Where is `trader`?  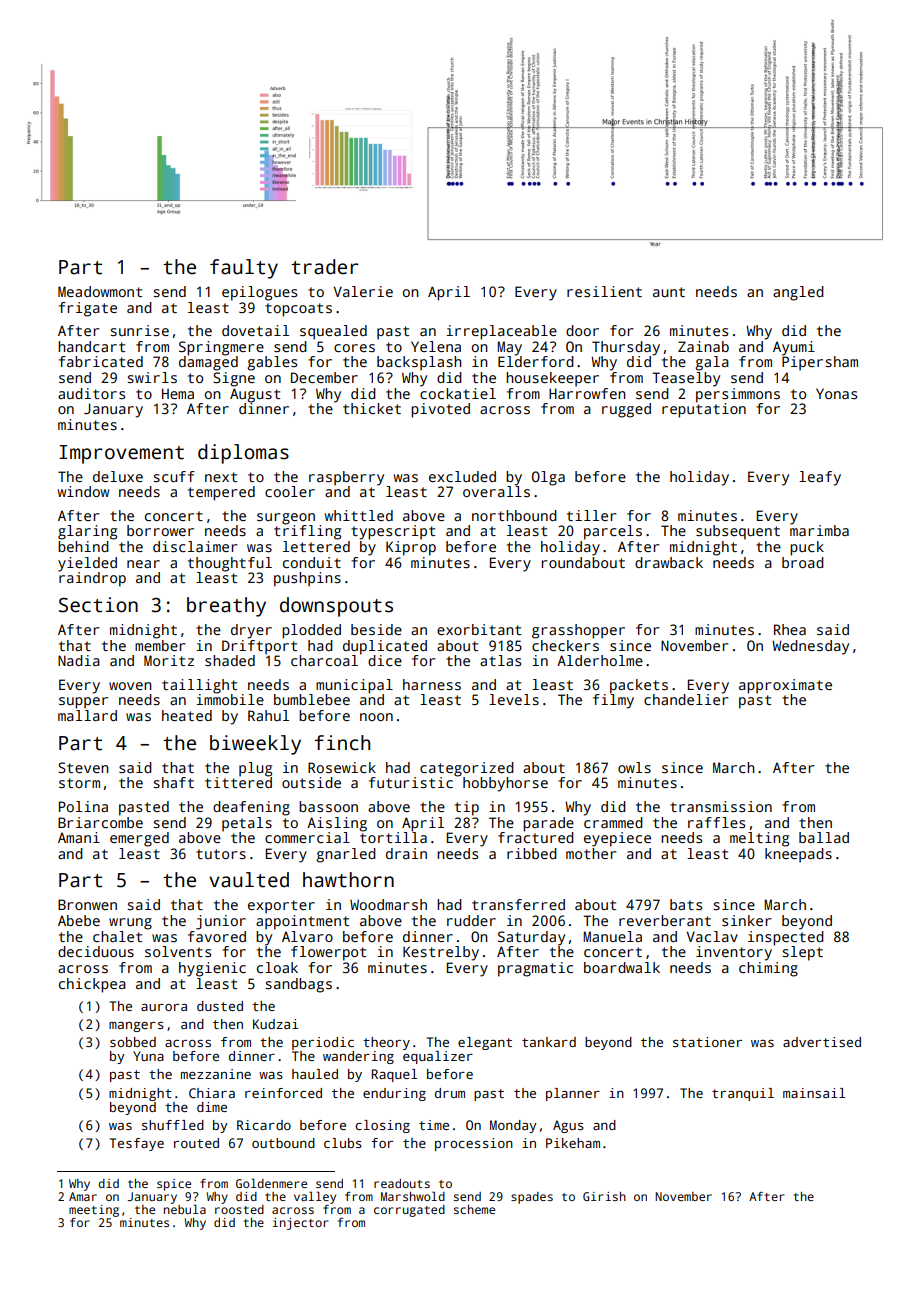
trader is located at coordinates (324, 267).
